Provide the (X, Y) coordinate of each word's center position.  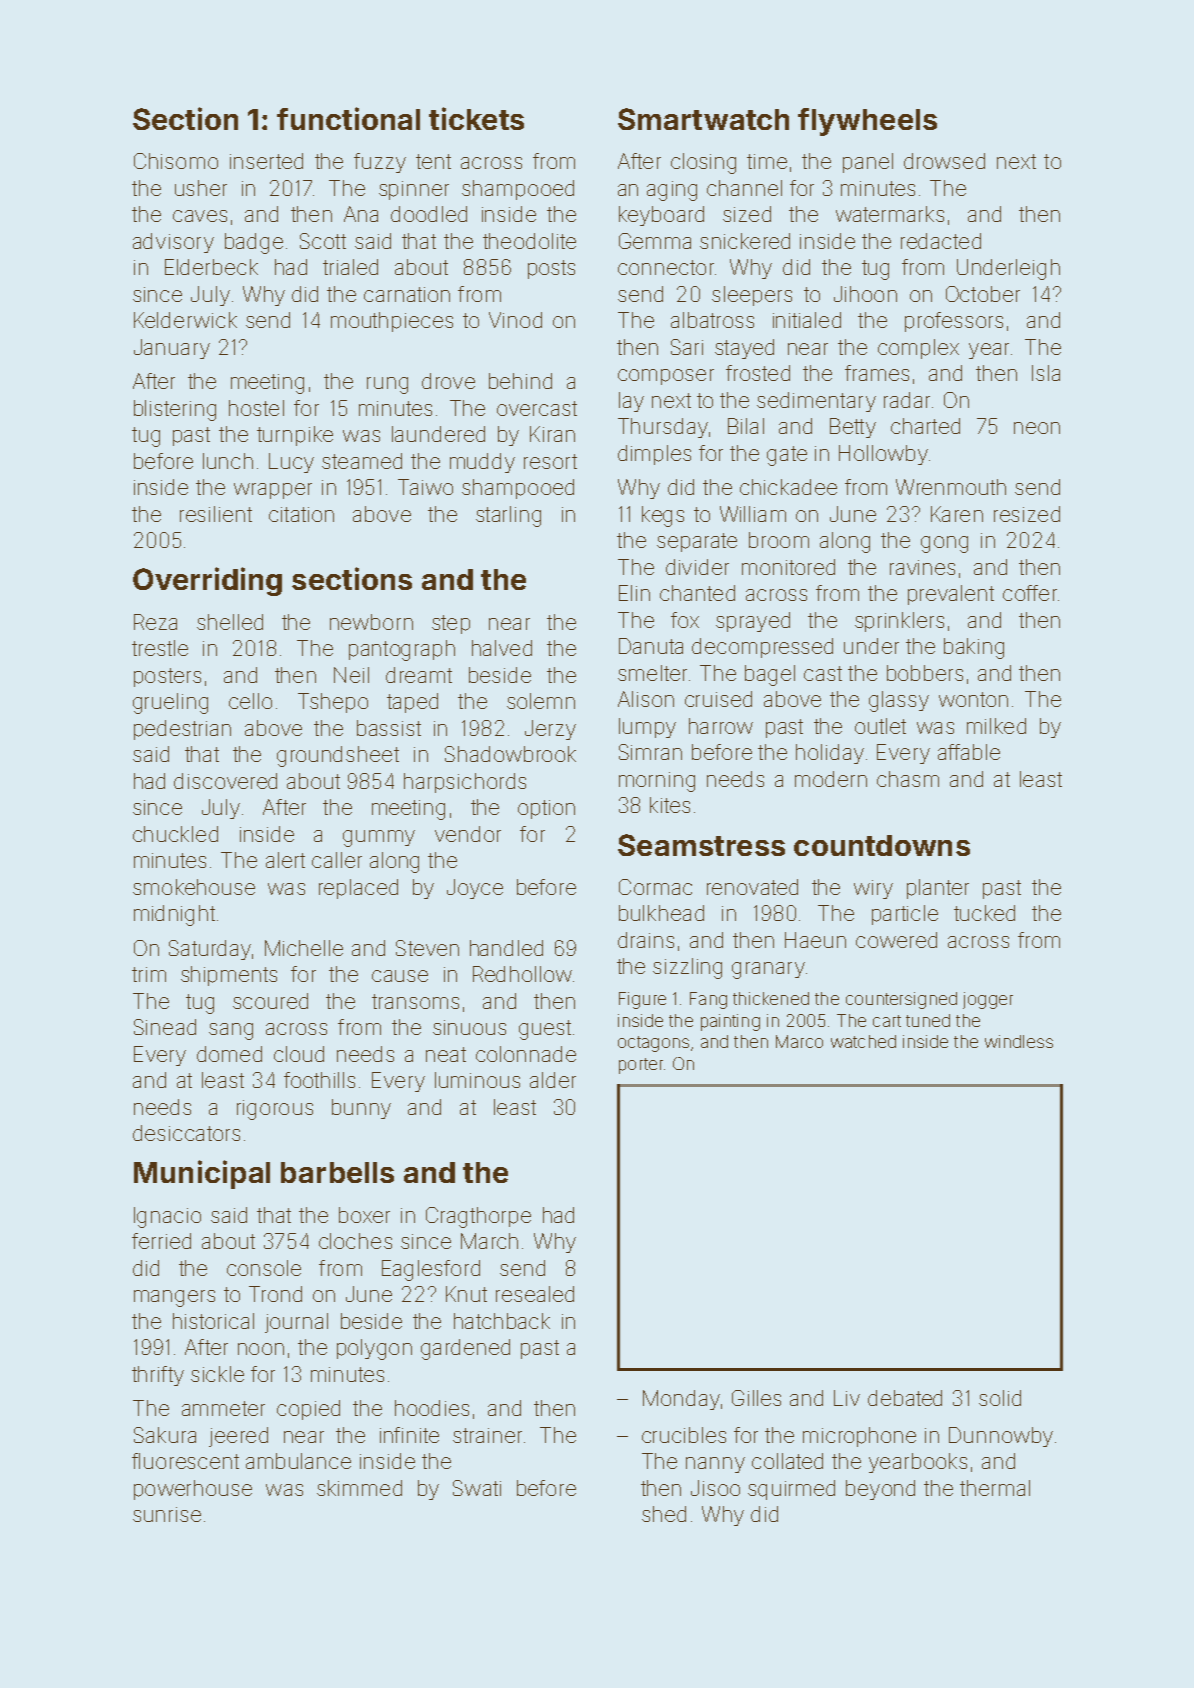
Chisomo (176, 161)
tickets (476, 118)
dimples (654, 455)
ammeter (223, 1408)
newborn (371, 622)
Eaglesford (431, 1270)
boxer (364, 1215)
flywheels (867, 122)
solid (1000, 1398)
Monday (681, 1400)
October (983, 294)
